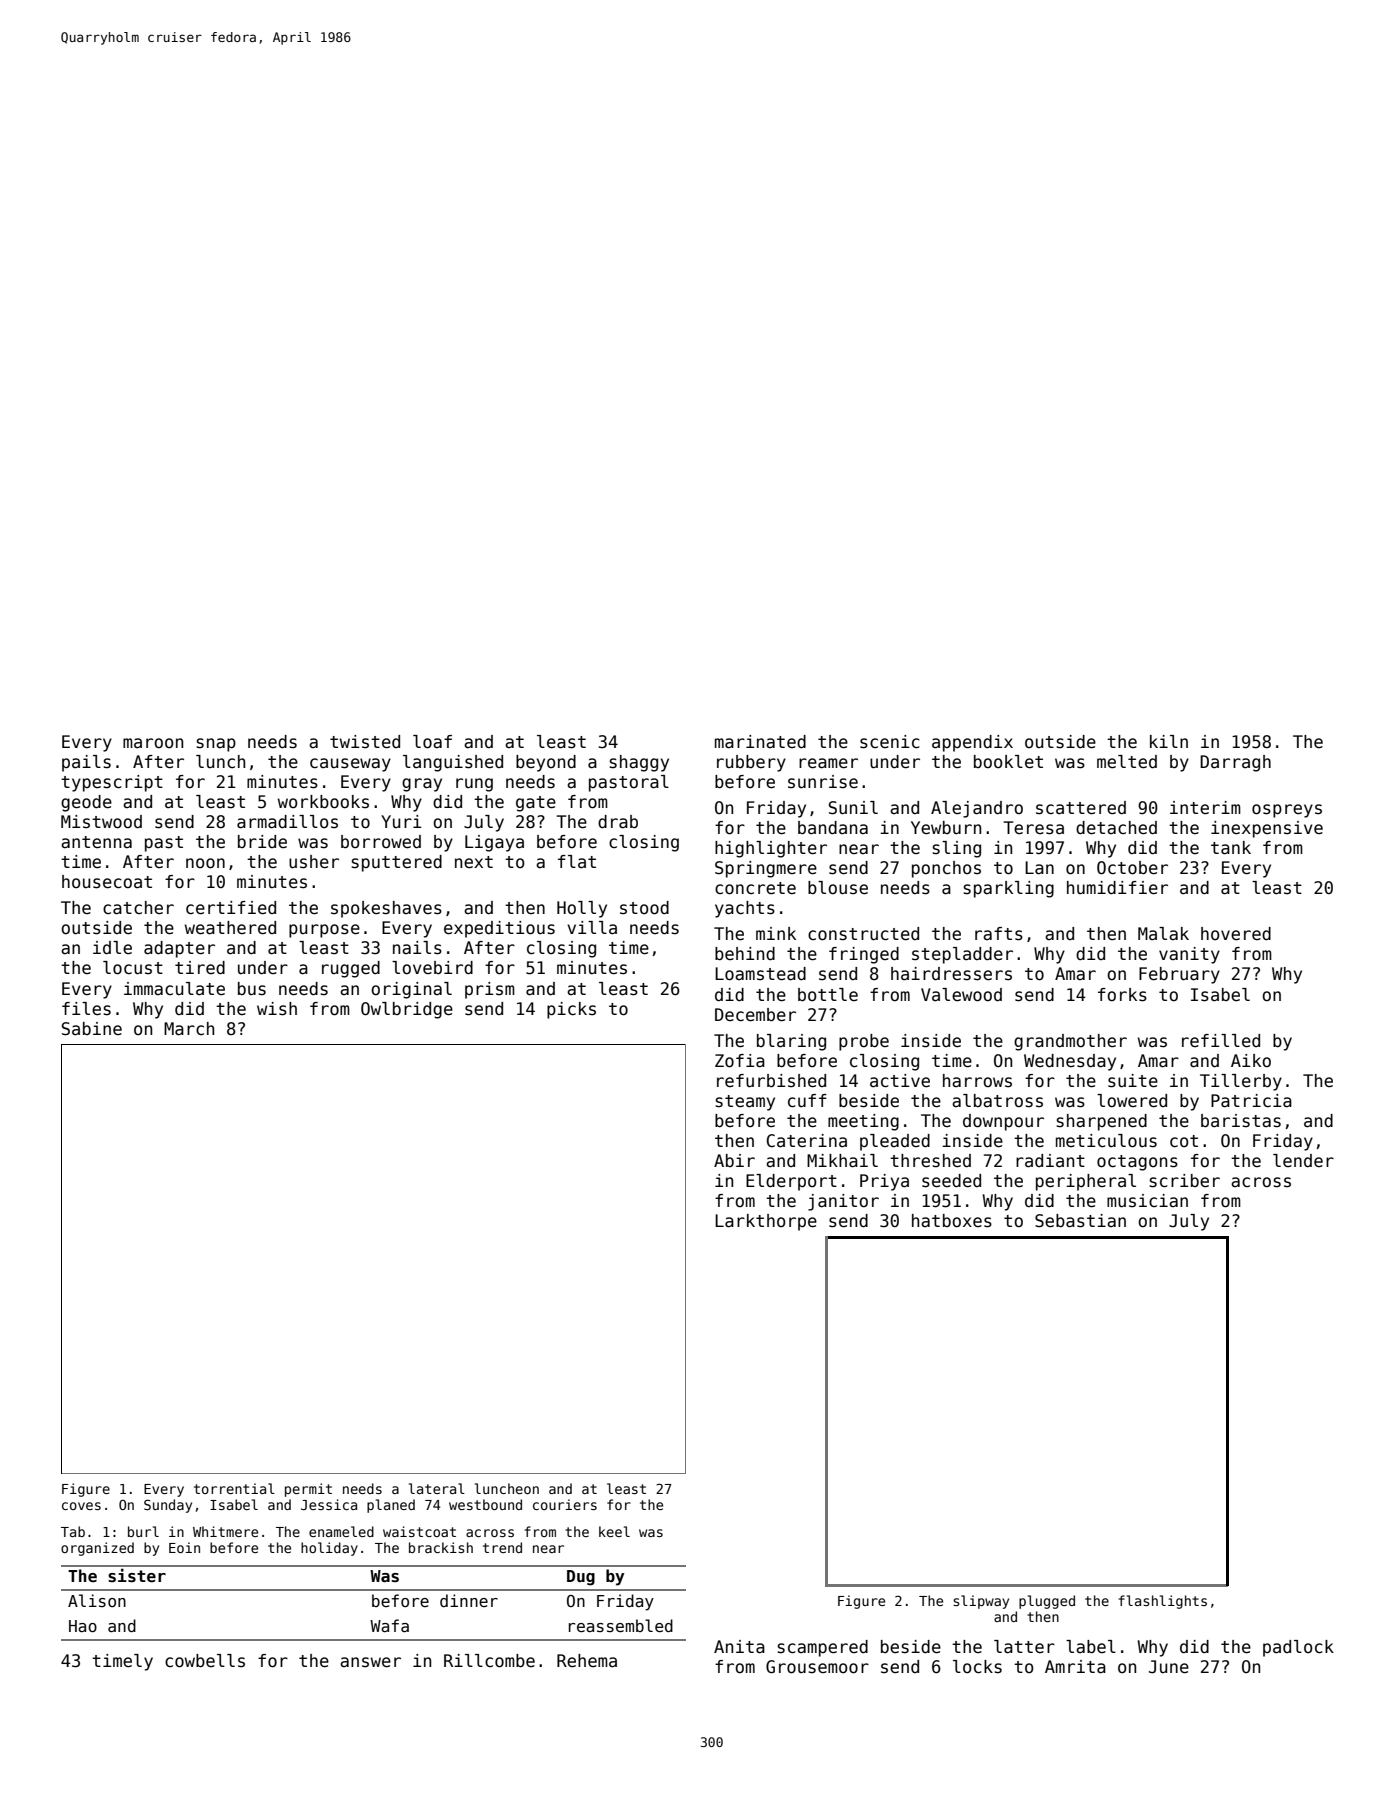 The height and width of the image is (1812, 1400). I want to click on shaggy, so click(639, 763).
